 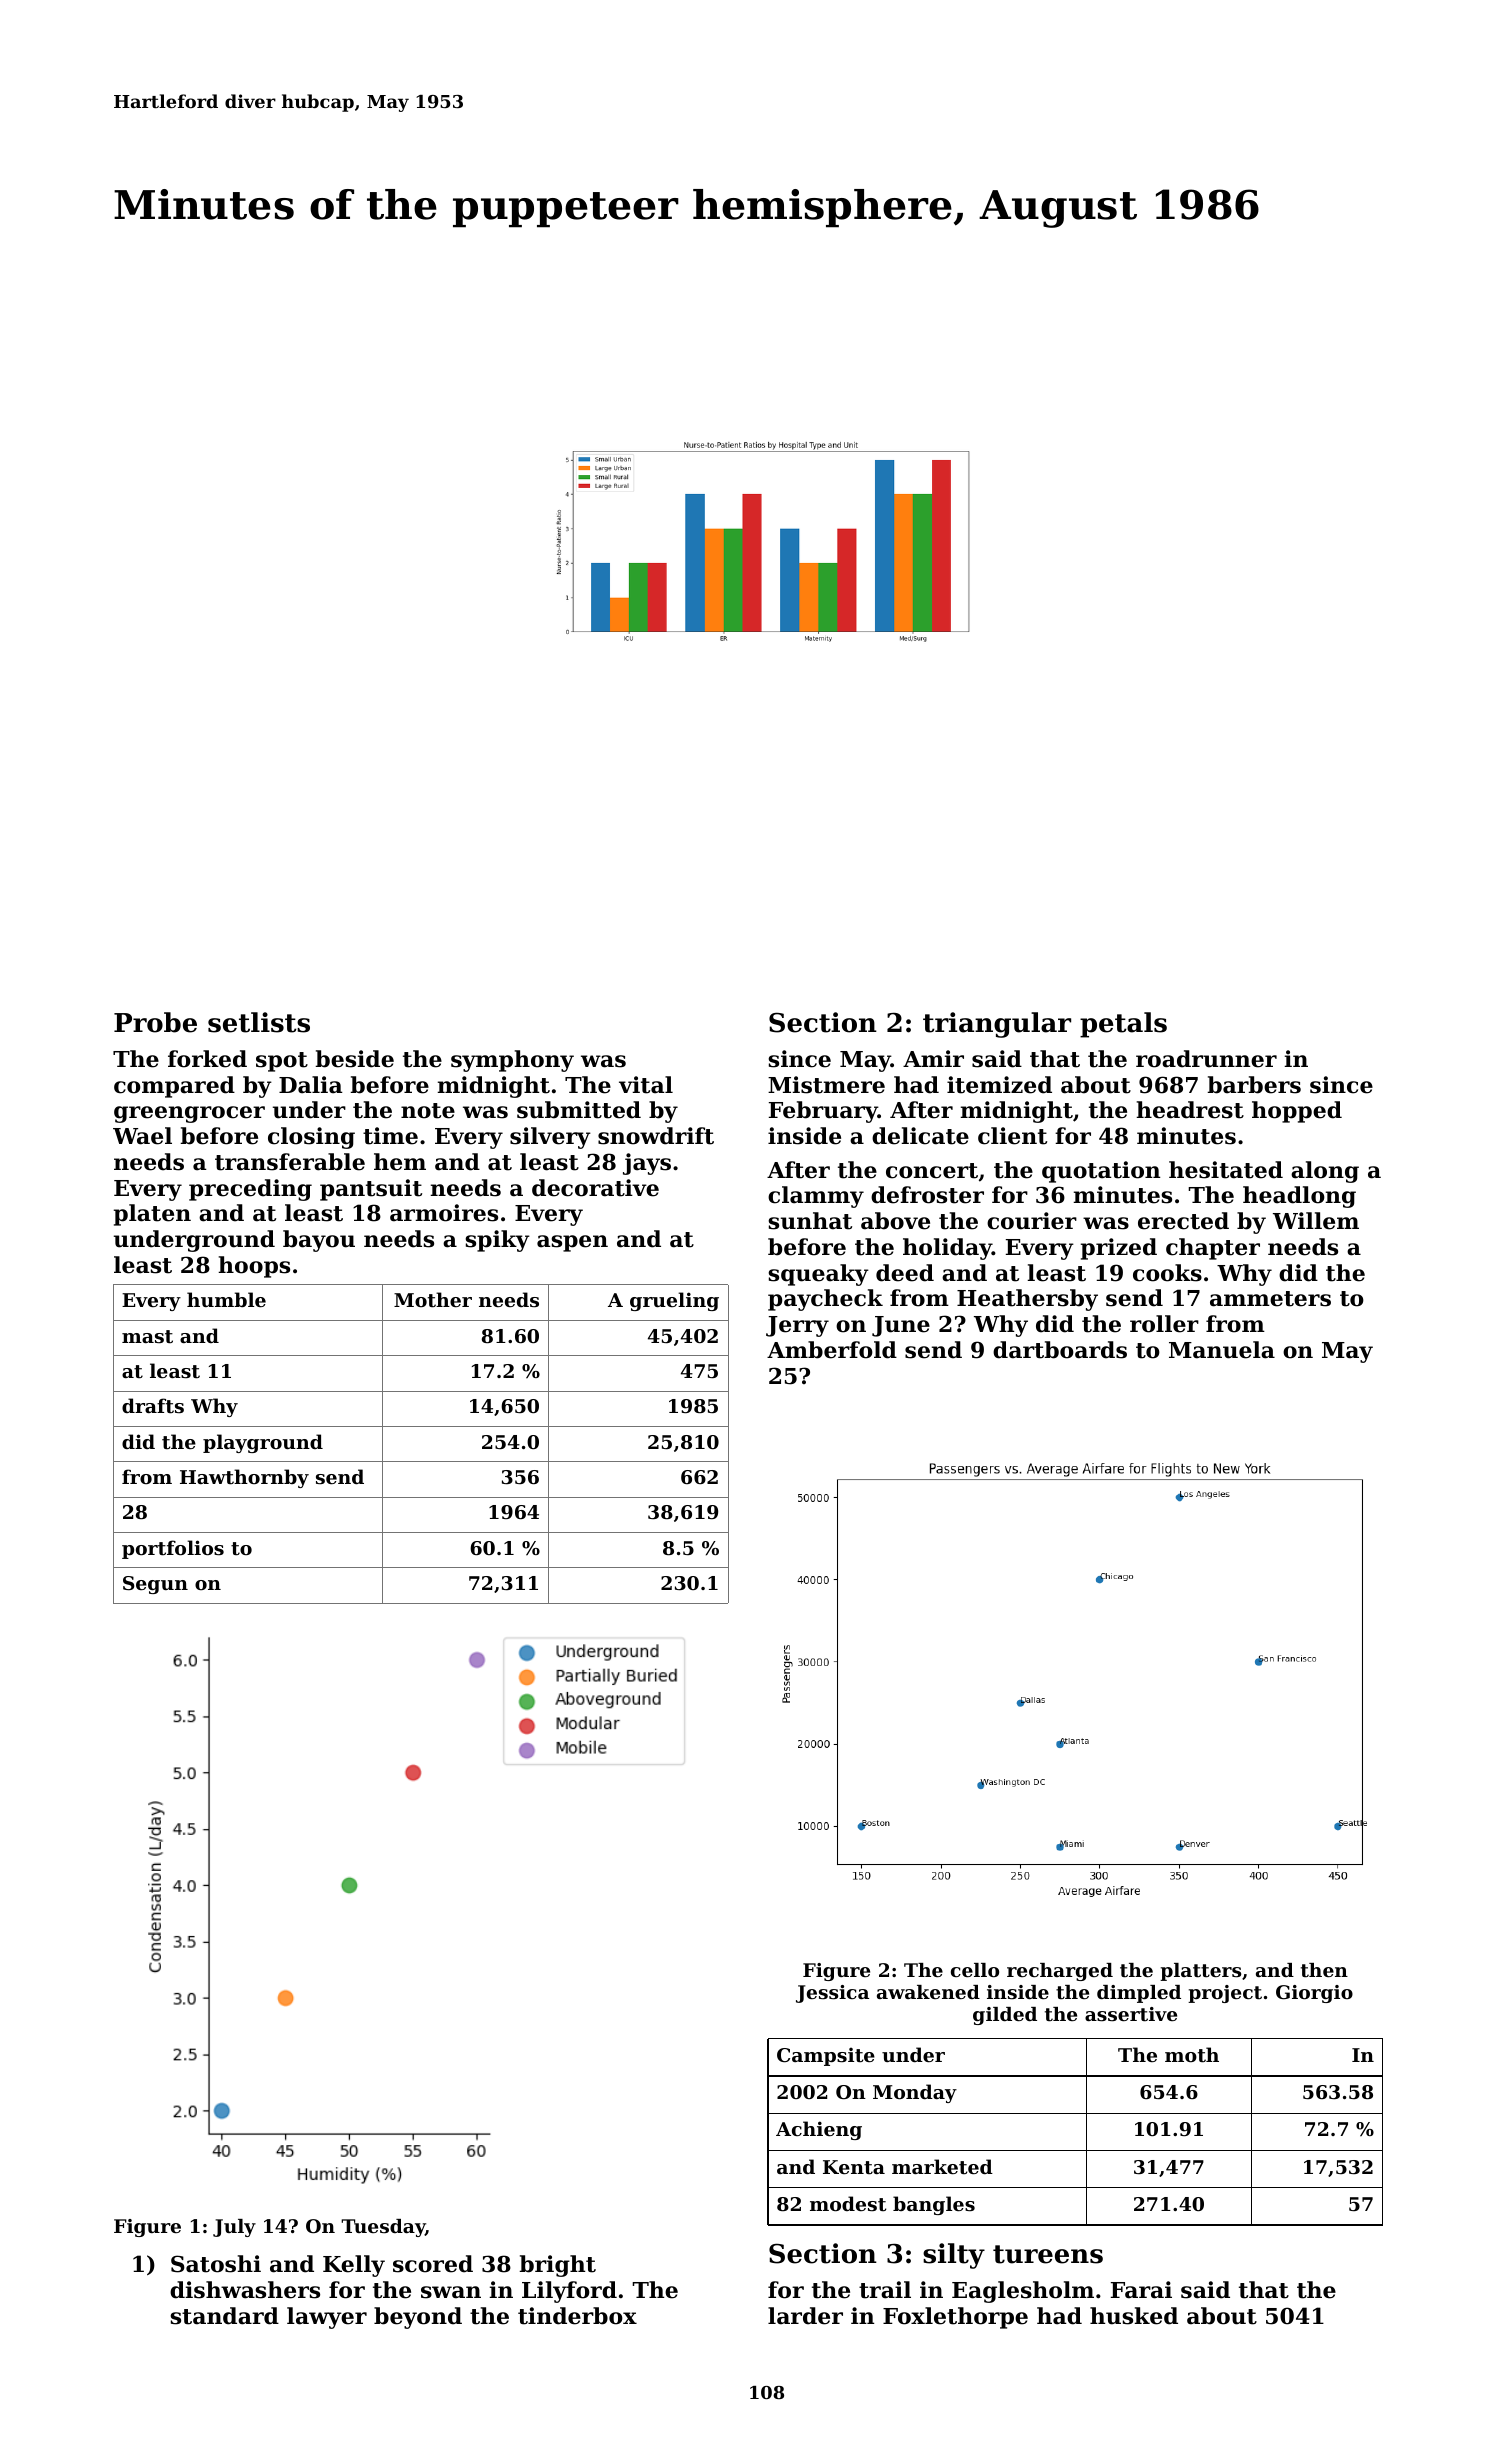 I want to click on Amberfold, so click(x=832, y=1350).
